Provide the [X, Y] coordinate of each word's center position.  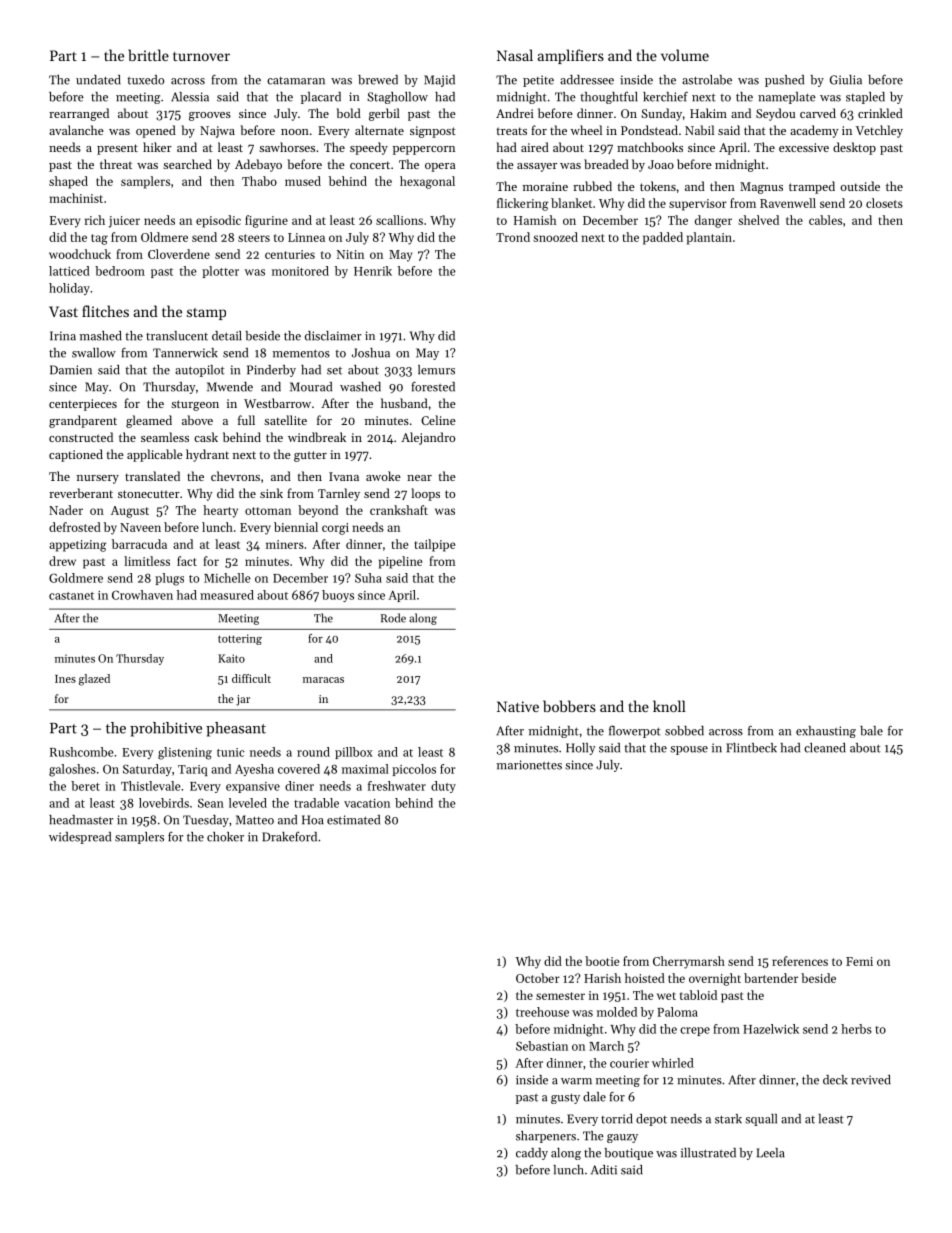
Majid [439, 81]
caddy [532, 1154]
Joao [661, 164]
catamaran [296, 81]
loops [425, 494]
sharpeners [546, 1137]
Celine [438, 420]
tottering [240, 639]
